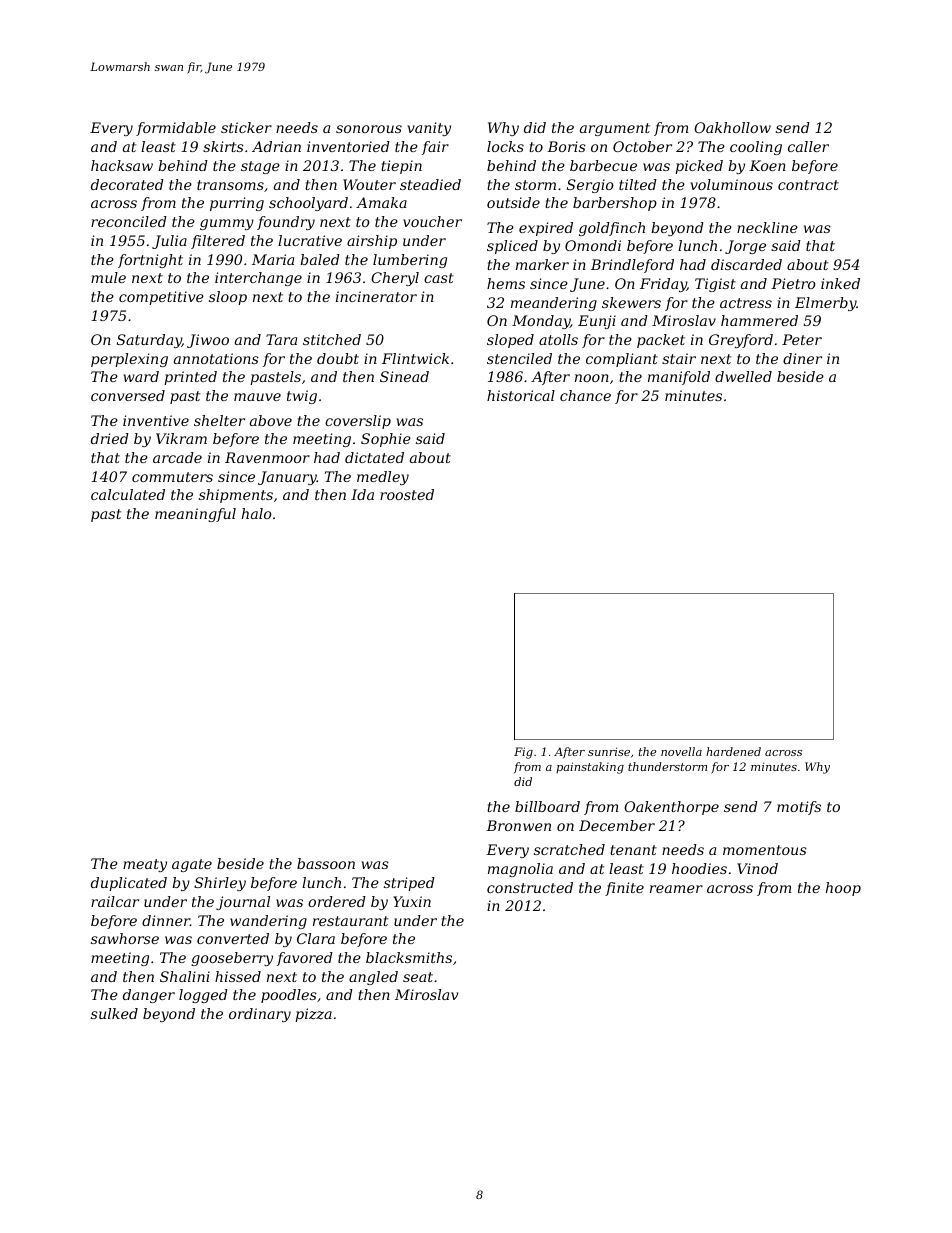 This screenshot has width=952, height=1233. I want to click on argument, so click(615, 129).
